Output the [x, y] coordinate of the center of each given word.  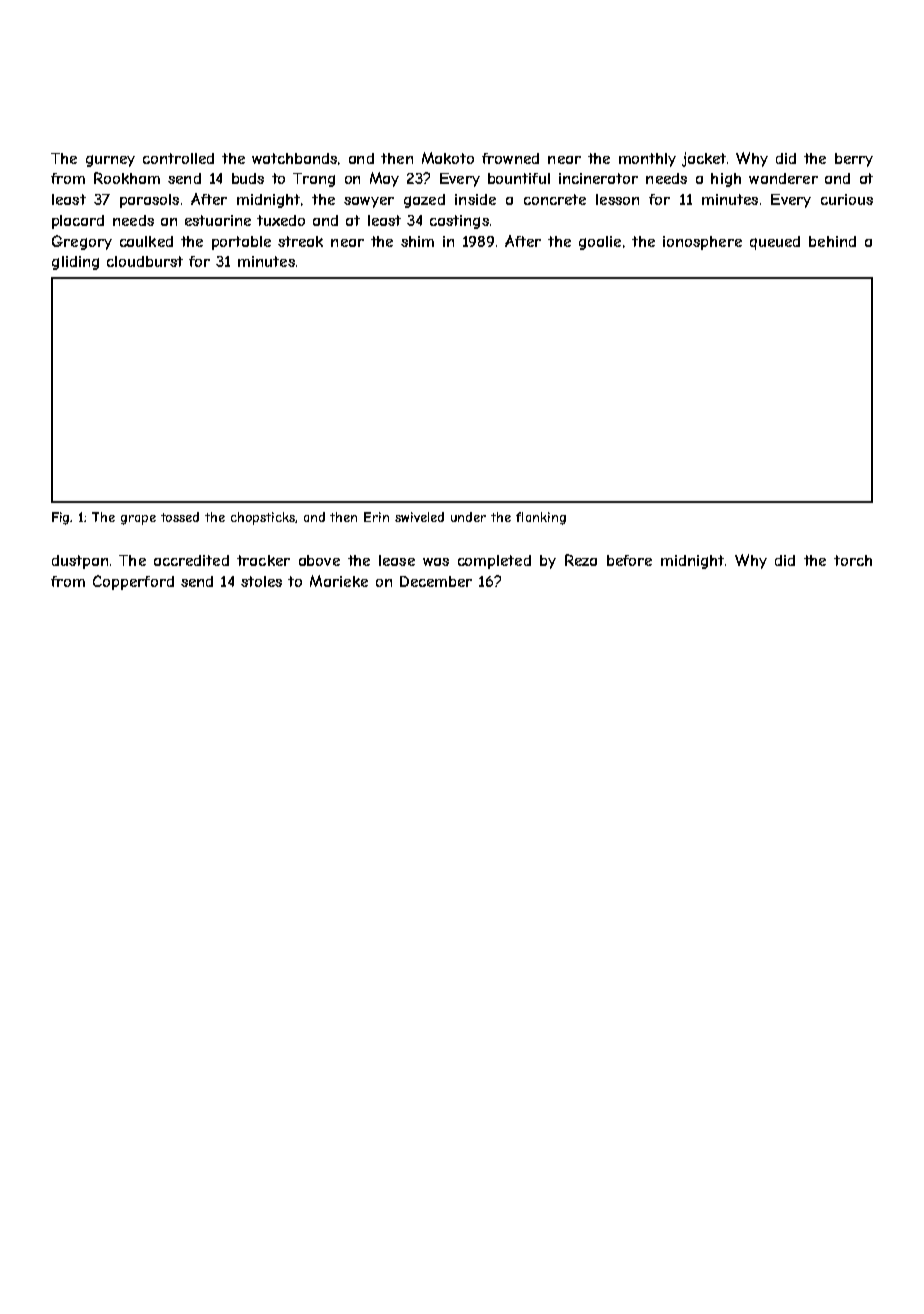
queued [775, 243]
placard [78, 222]
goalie [600, 243]
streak [300, 241]
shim [417, 241]
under [468, 517]
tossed [180, 517]
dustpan [80, 562]
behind [832, 241]
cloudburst [145, 261]
